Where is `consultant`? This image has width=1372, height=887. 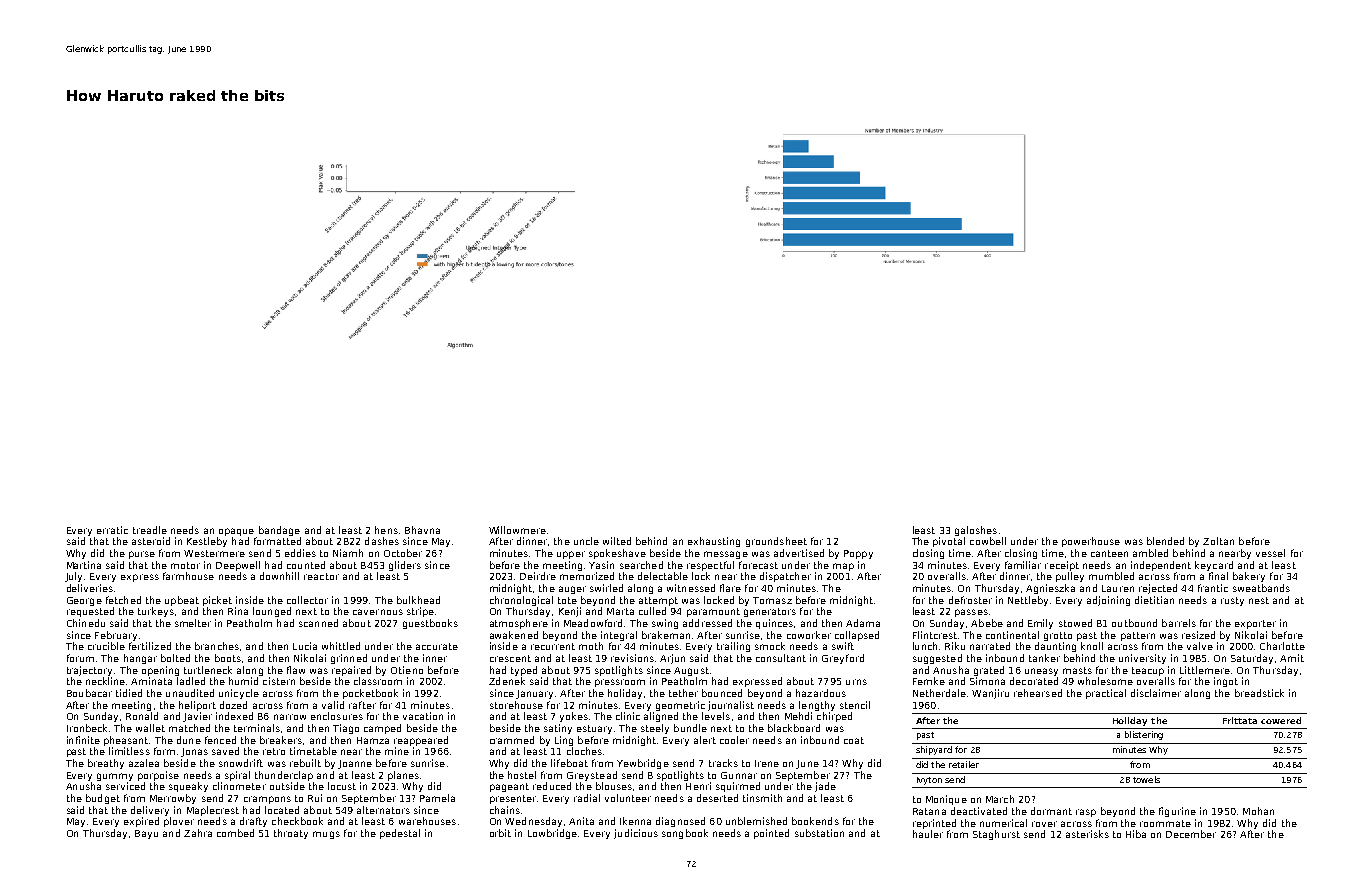 consultant is located at coordinates (781, 658).
